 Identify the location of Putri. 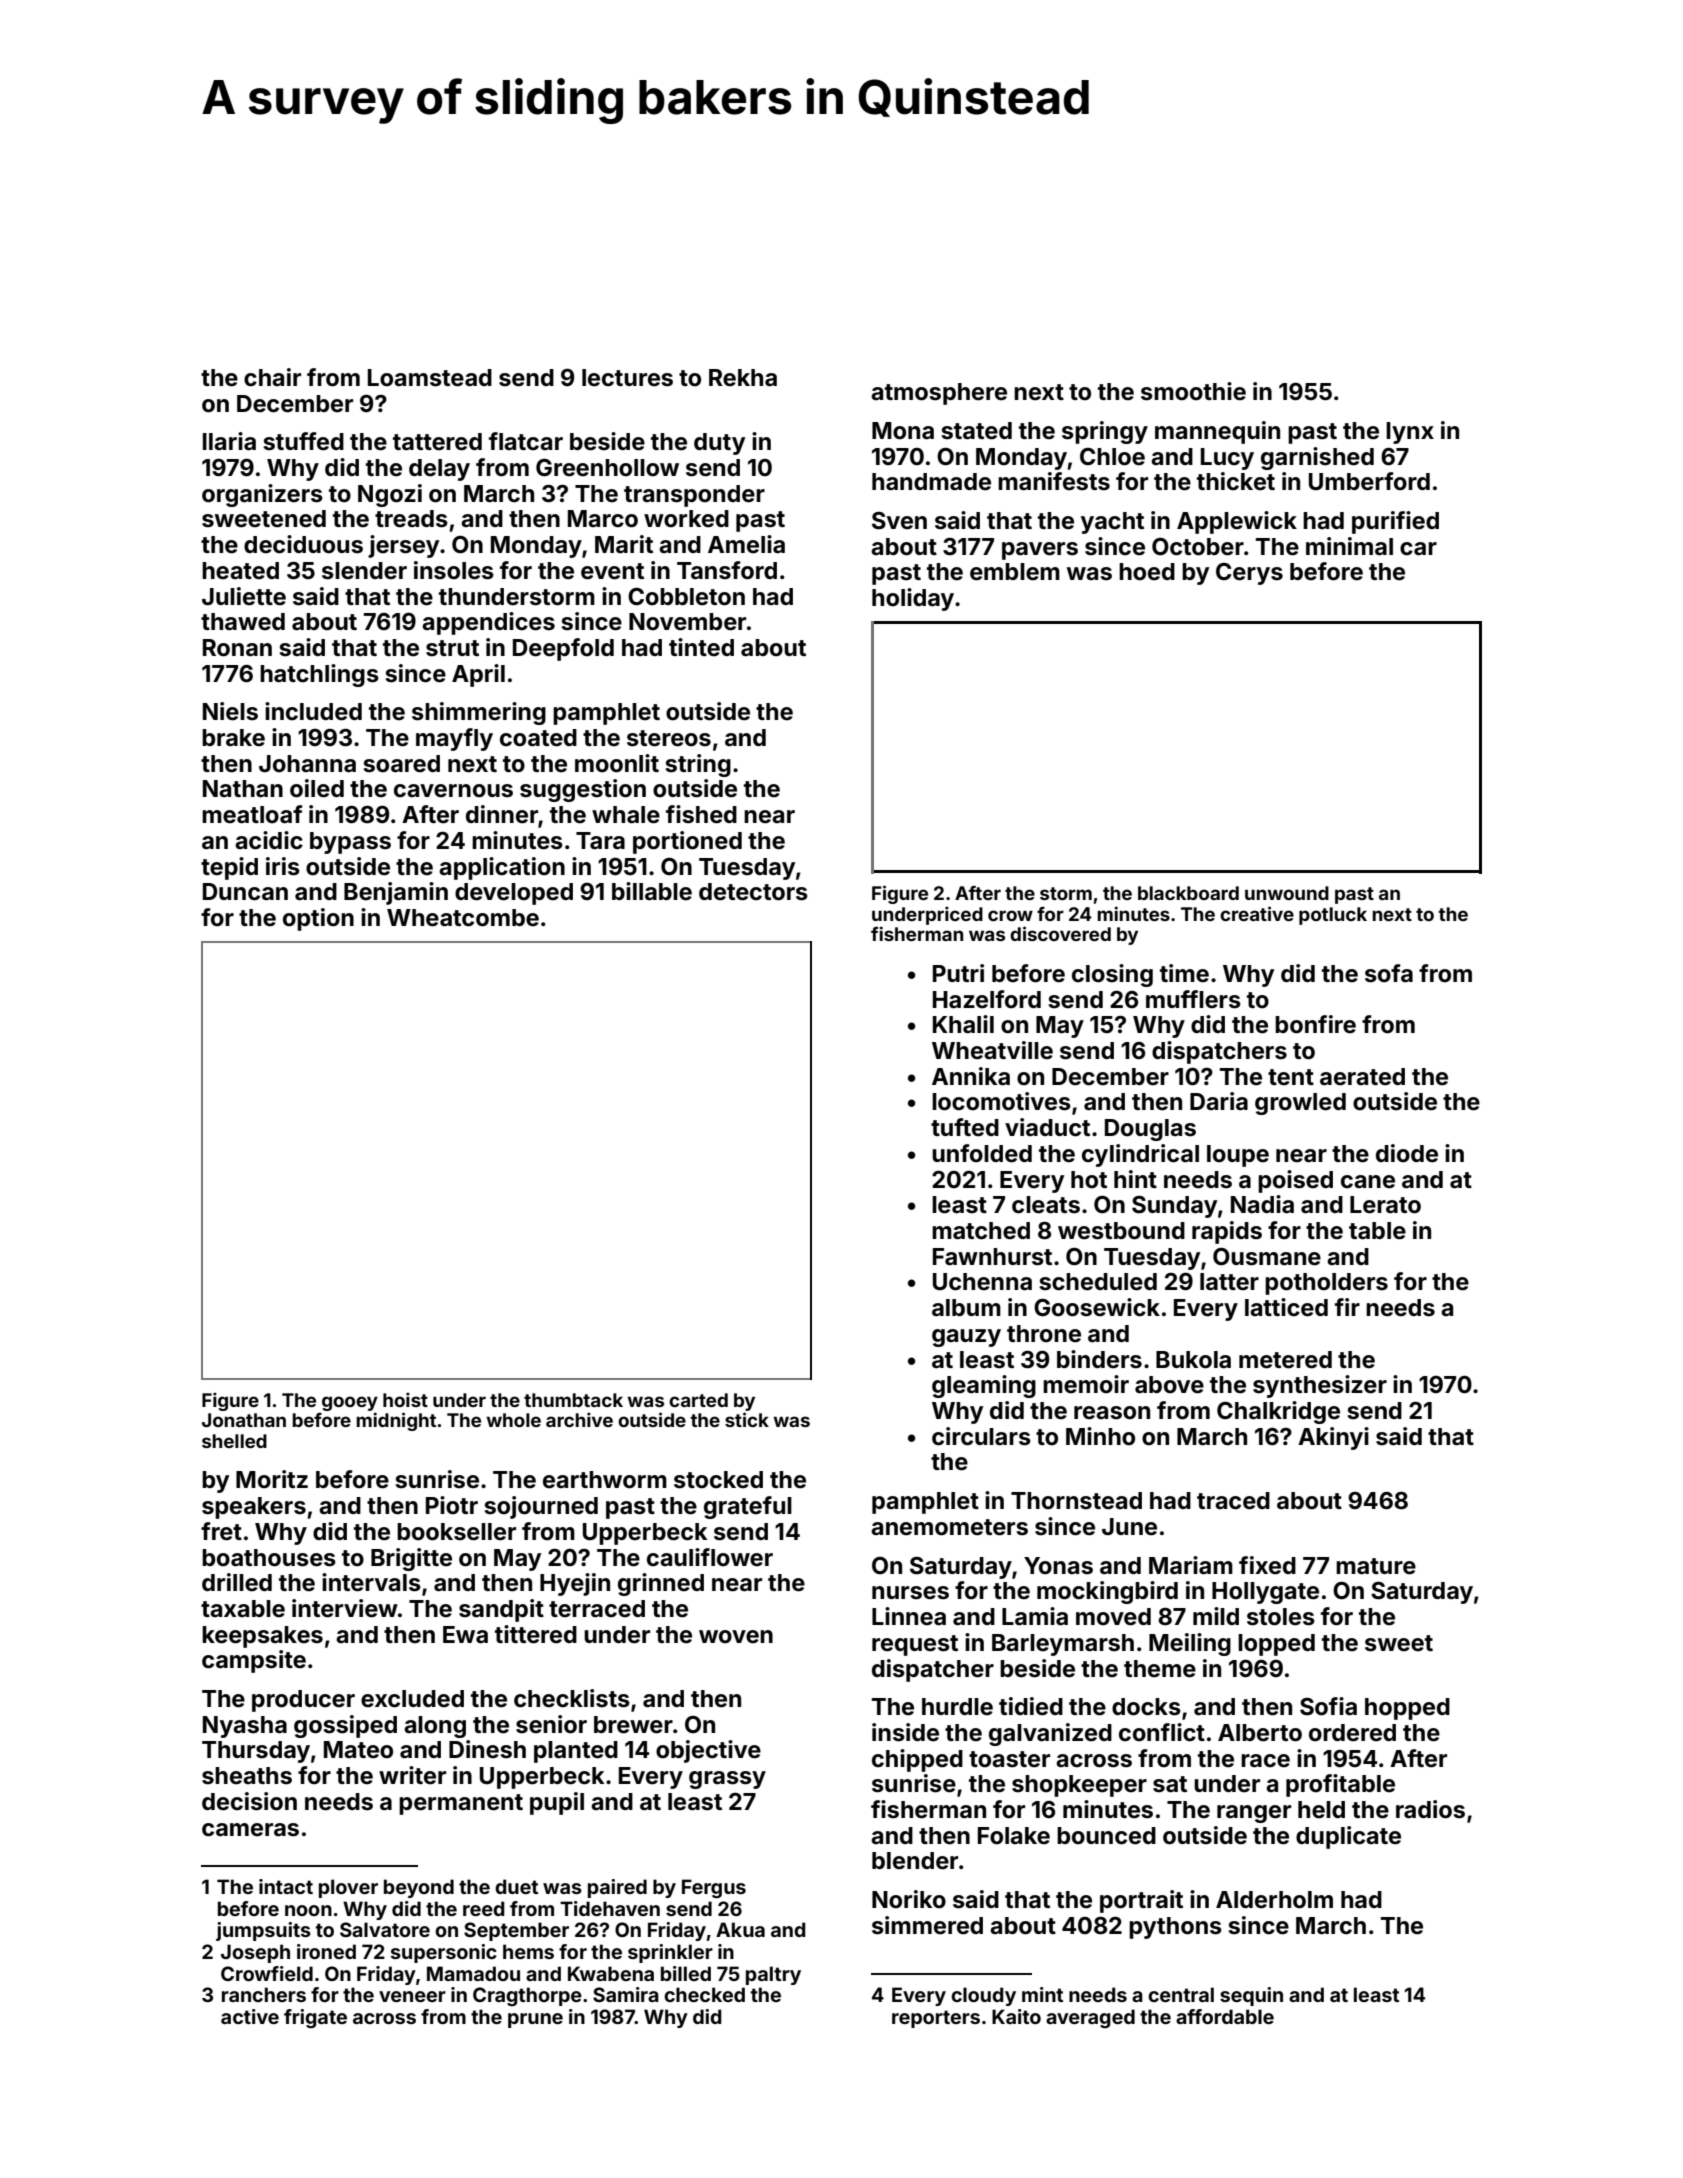
(958, 973).
